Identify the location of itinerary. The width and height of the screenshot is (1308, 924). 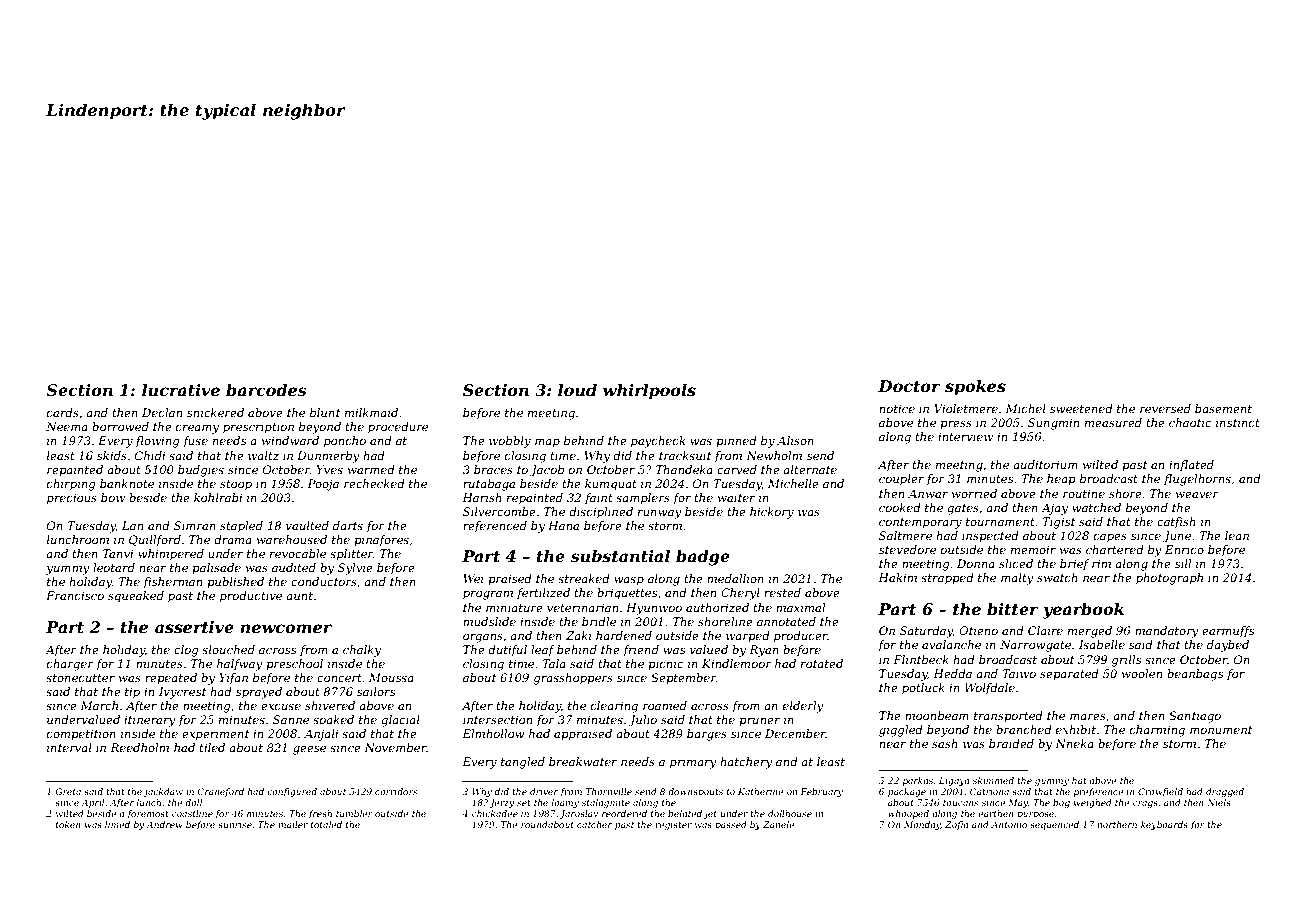
(150, 721).
